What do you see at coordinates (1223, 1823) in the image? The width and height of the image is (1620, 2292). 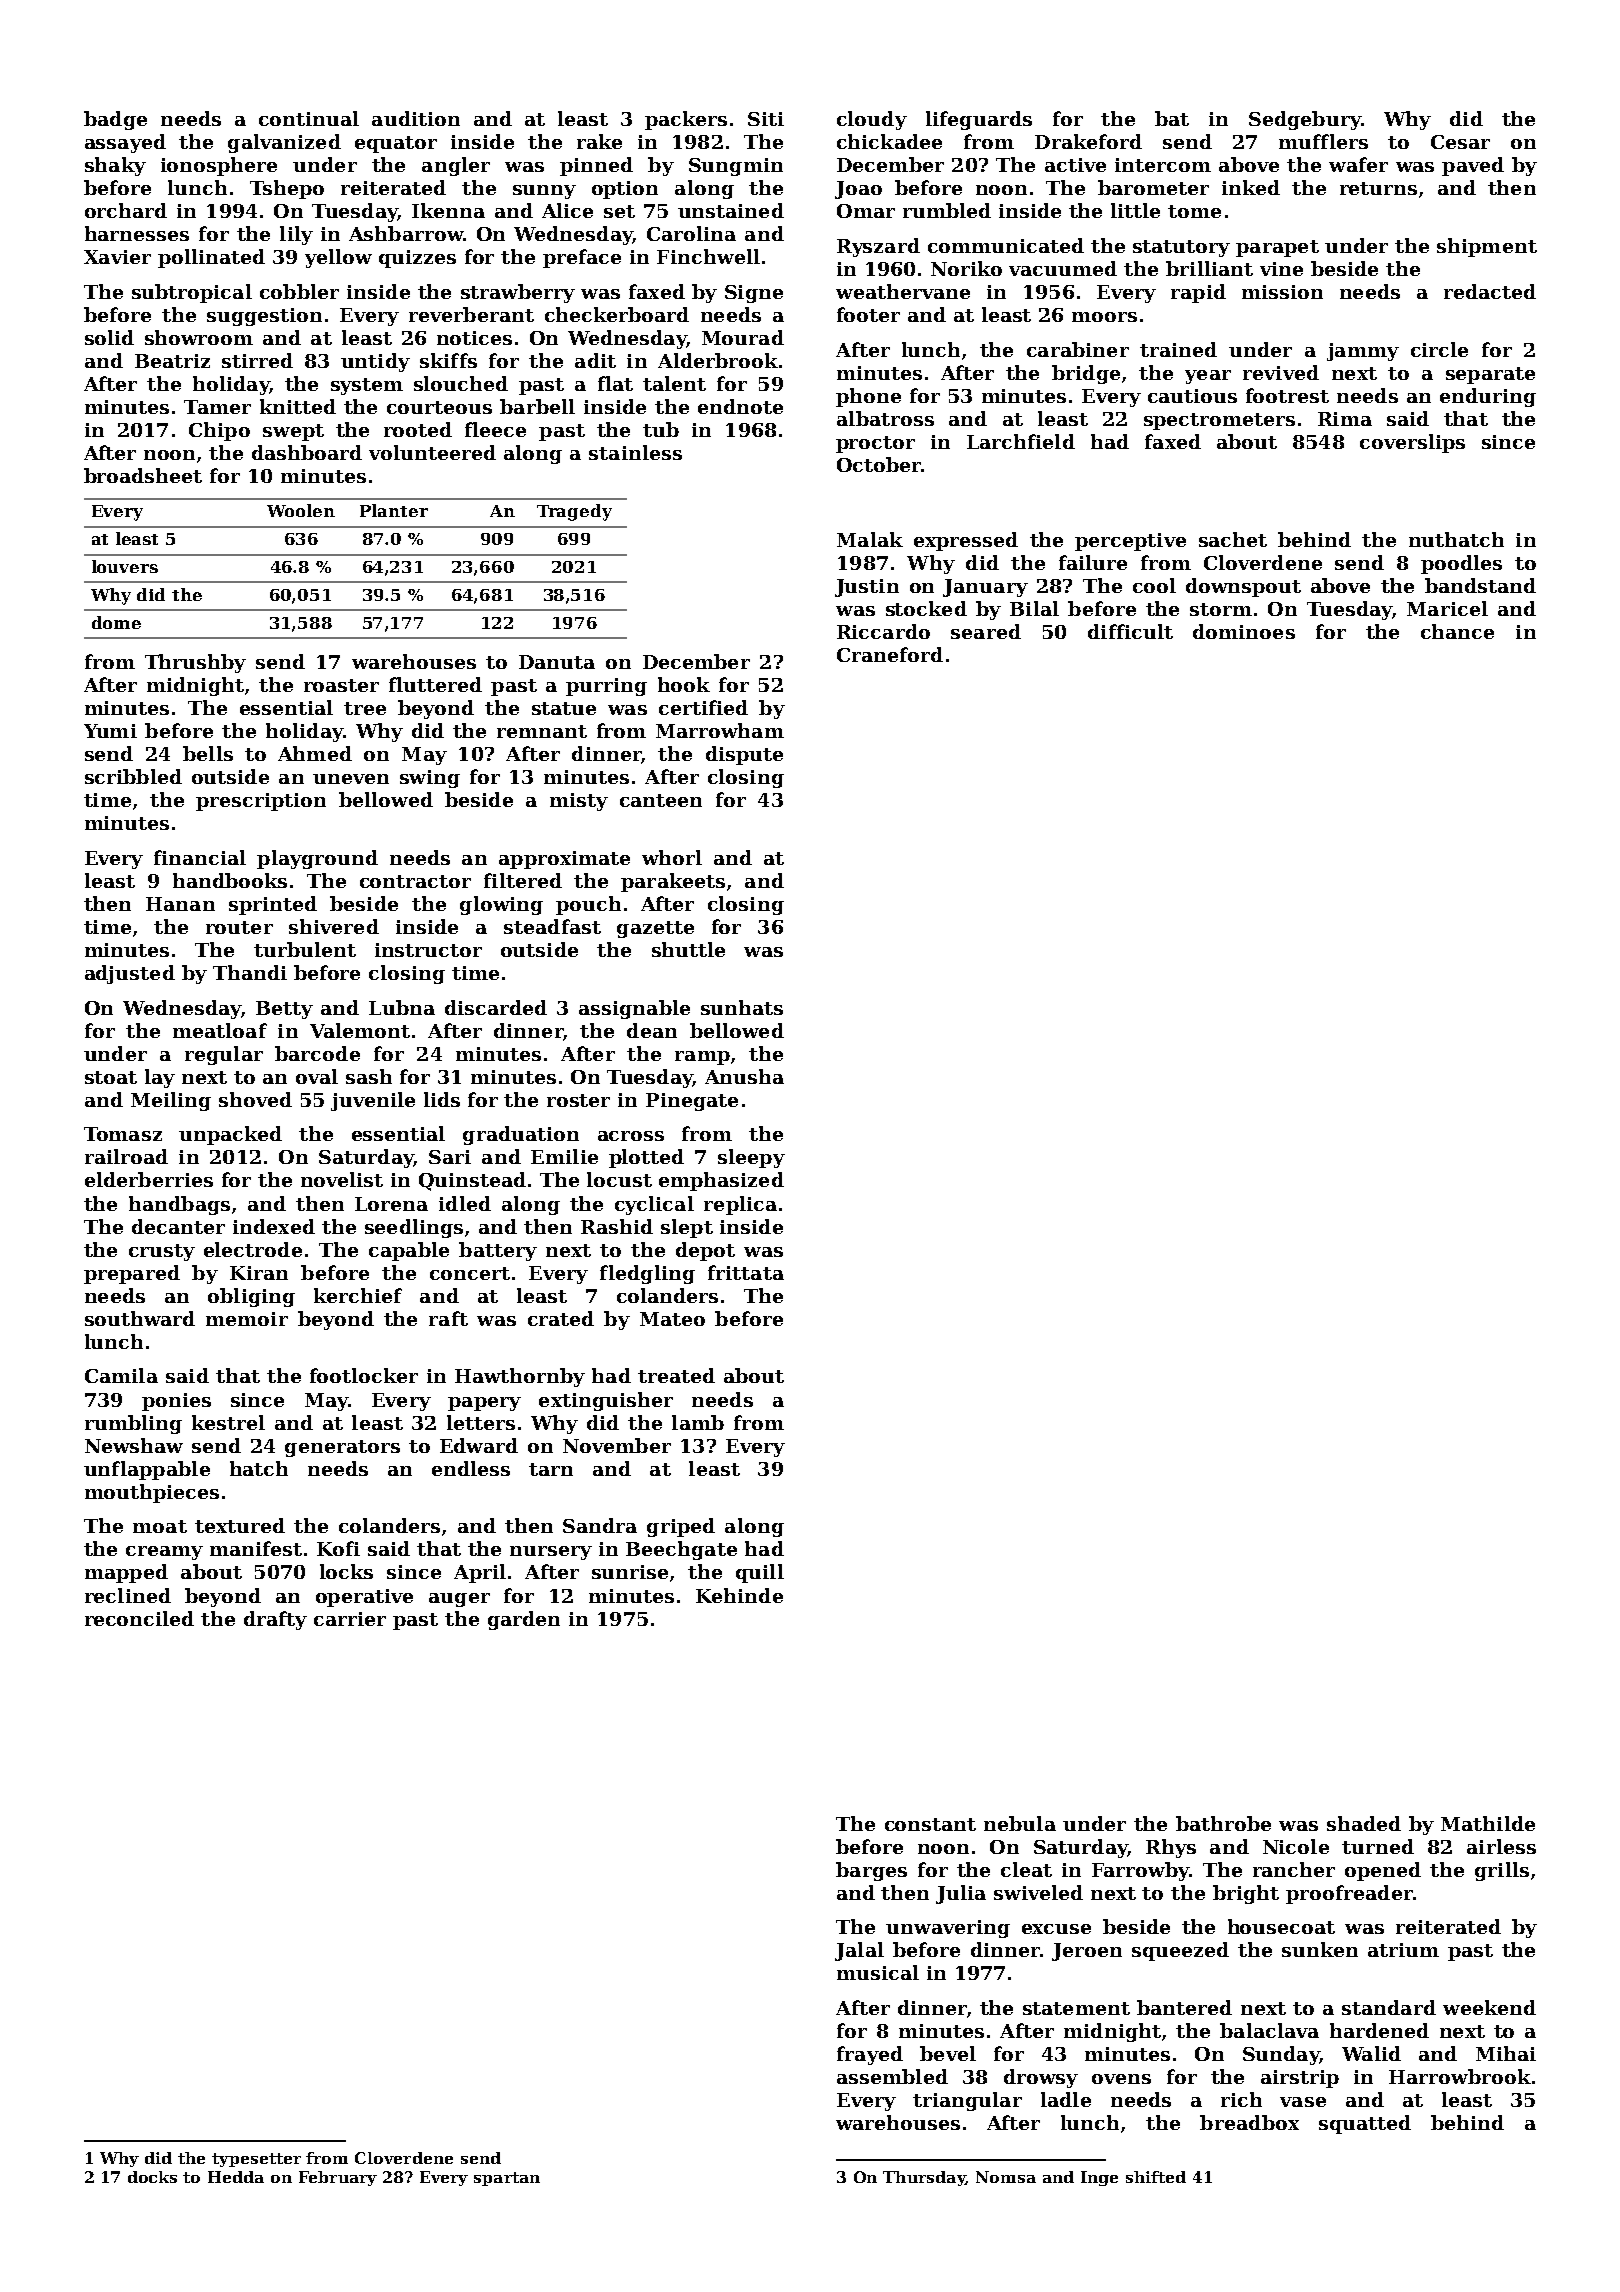 I see `bathrobe` at bounding box center [1223, 1823].
